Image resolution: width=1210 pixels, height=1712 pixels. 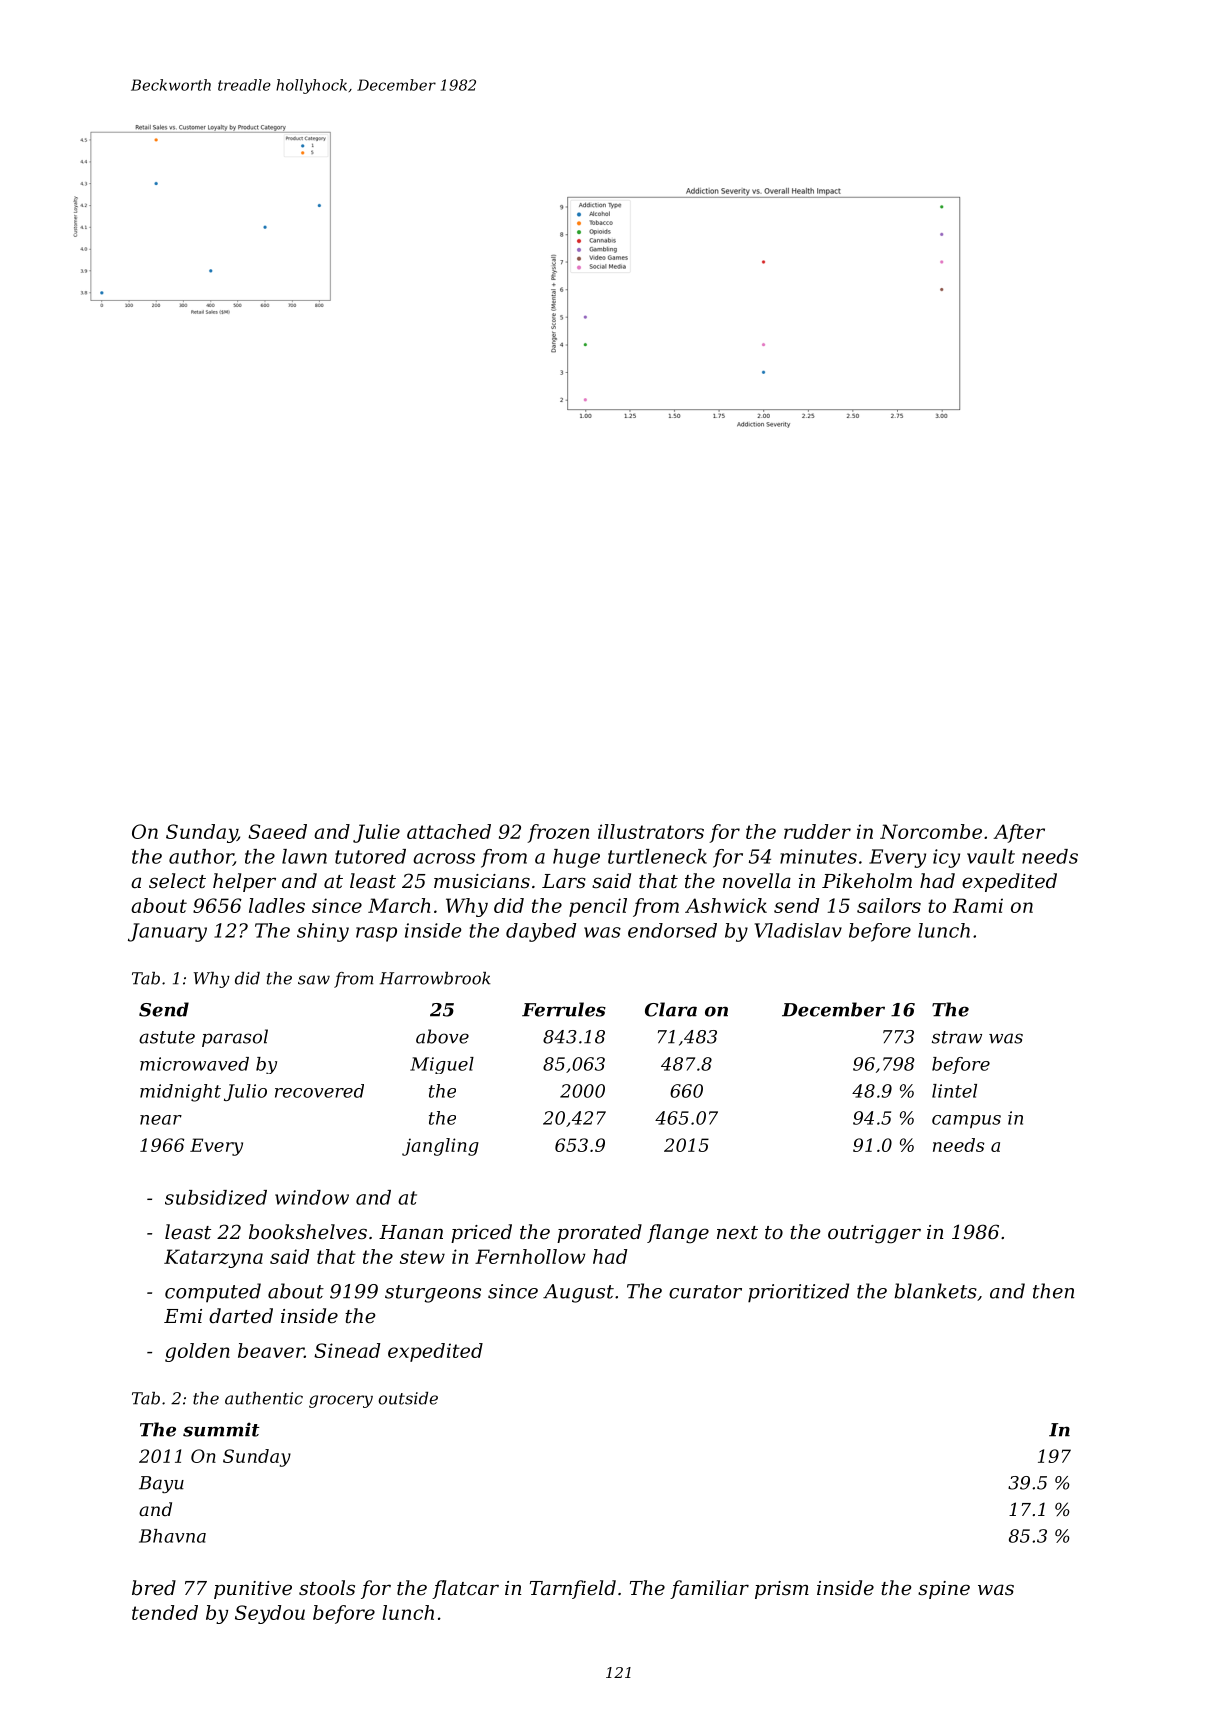 What do you see at coordinates (154, 1588) in the screenshot?
I see `bred` at bounding box center [154, 1588].
